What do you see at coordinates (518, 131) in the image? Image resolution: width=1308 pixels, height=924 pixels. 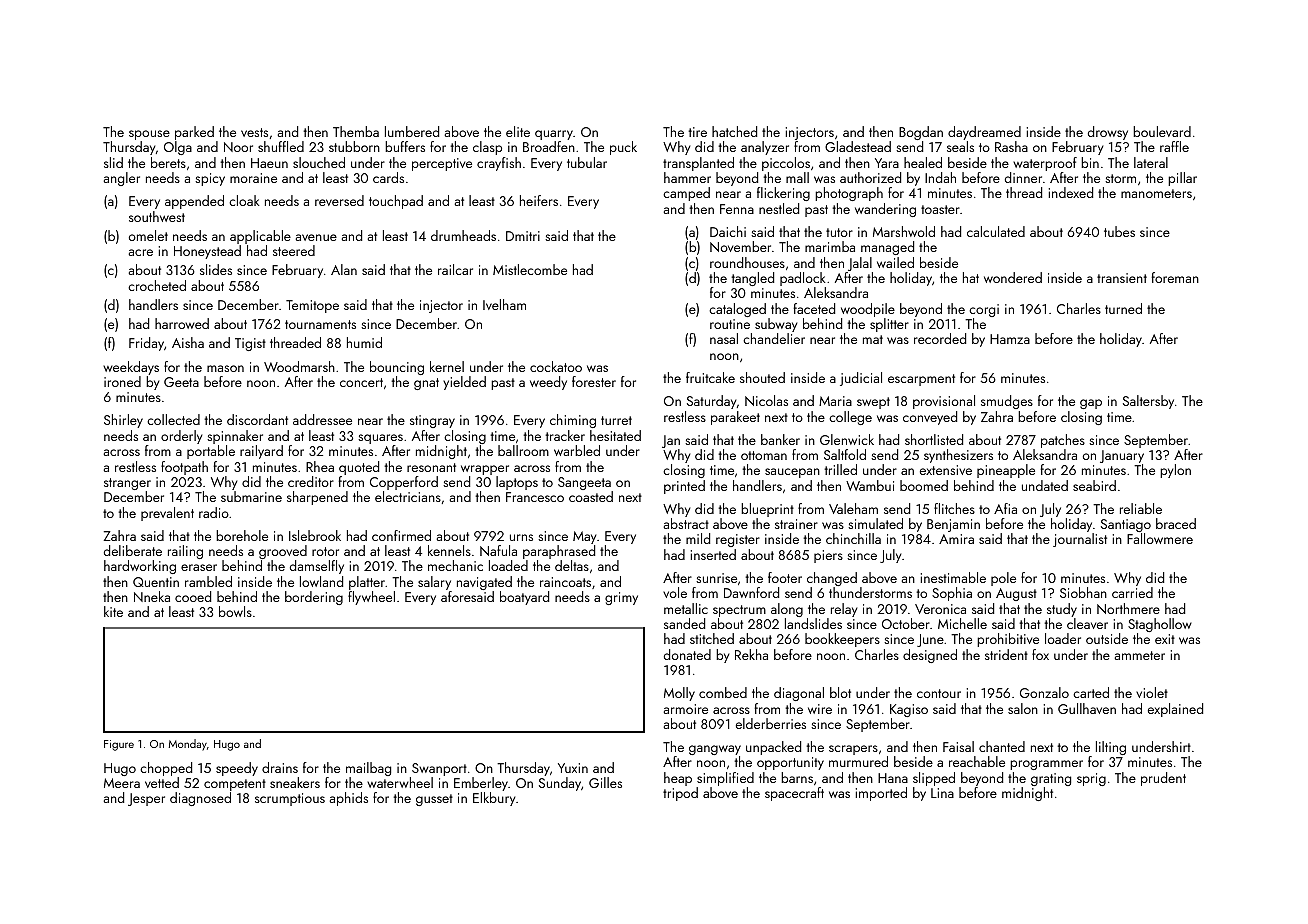 I see `elite` at bounding box center [518, 131].
